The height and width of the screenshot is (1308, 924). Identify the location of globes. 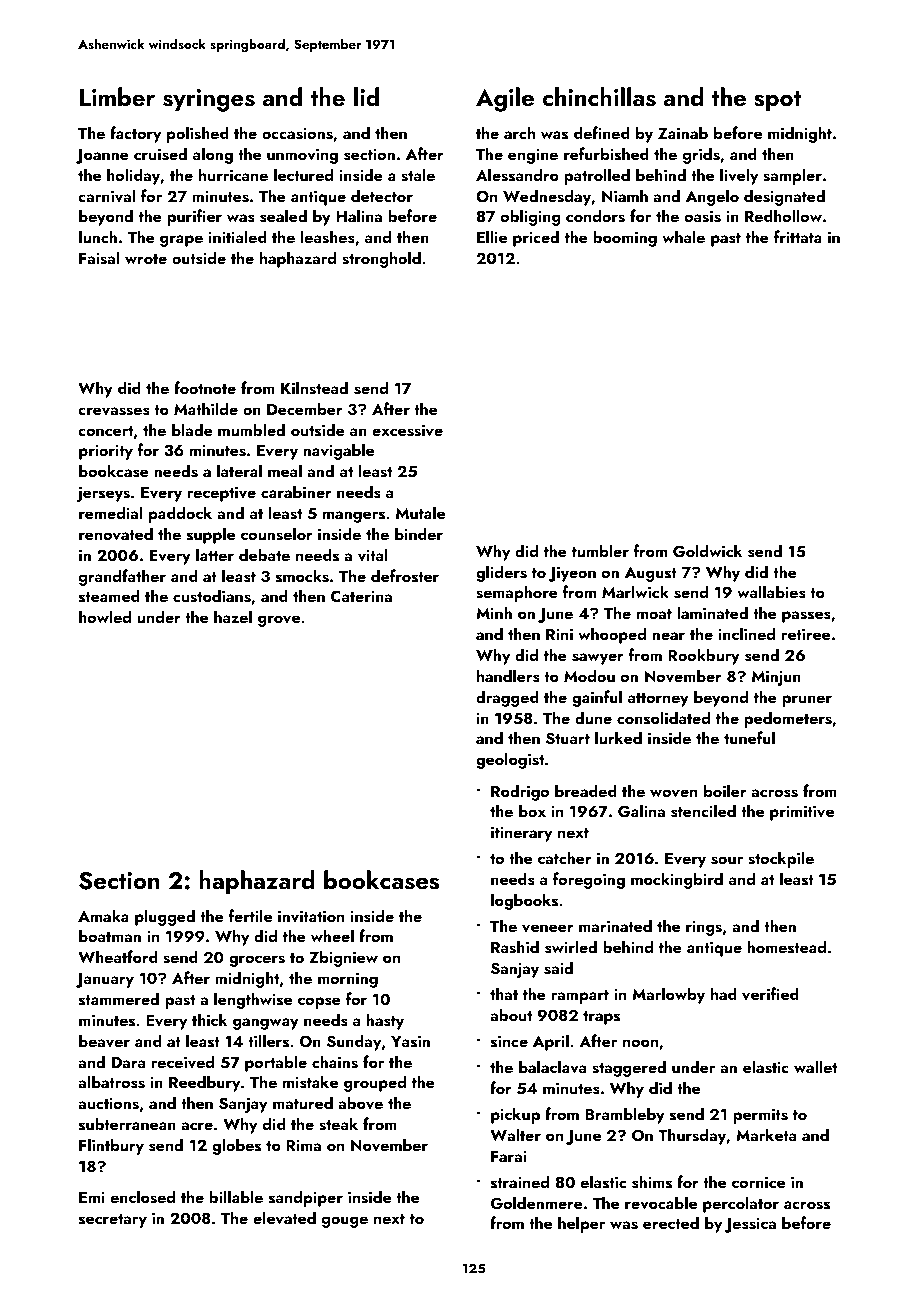
(236, 1146).
